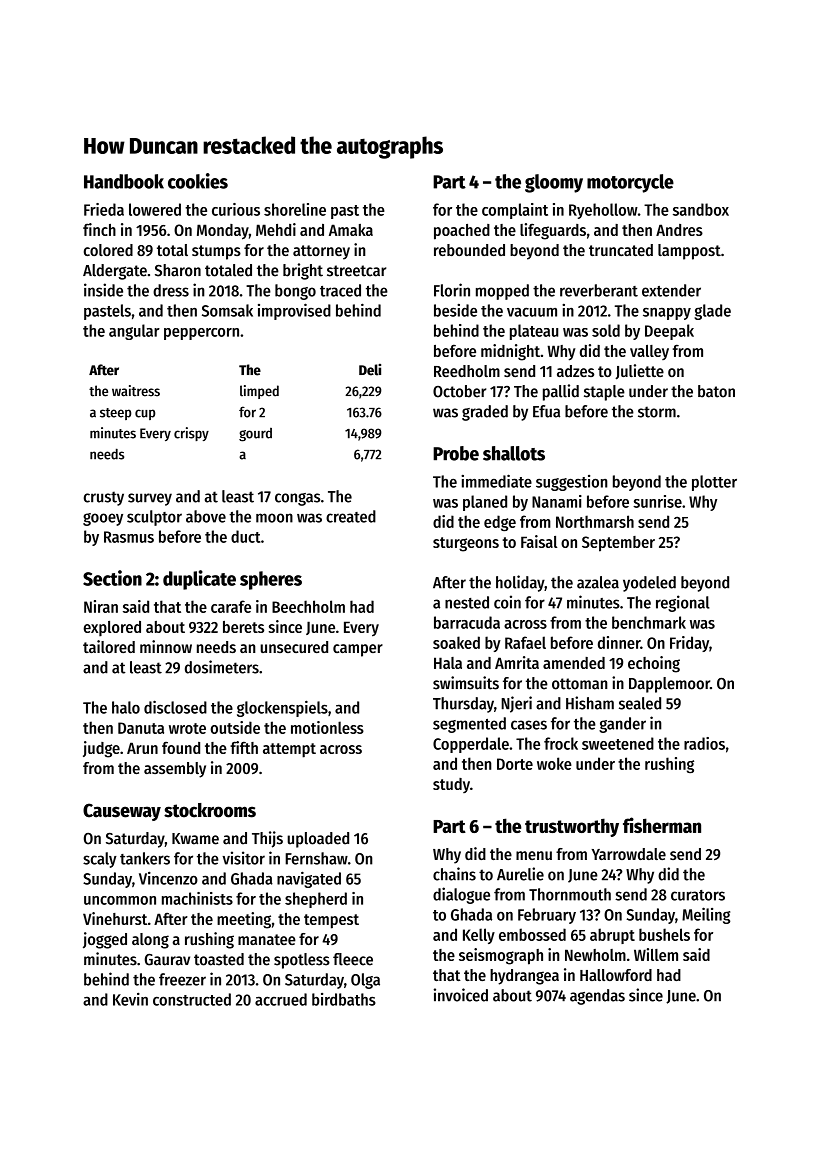 Image resolution: width=821 pixels, height=1164 pixels. I want to click on lowered, so click(155, 209).
